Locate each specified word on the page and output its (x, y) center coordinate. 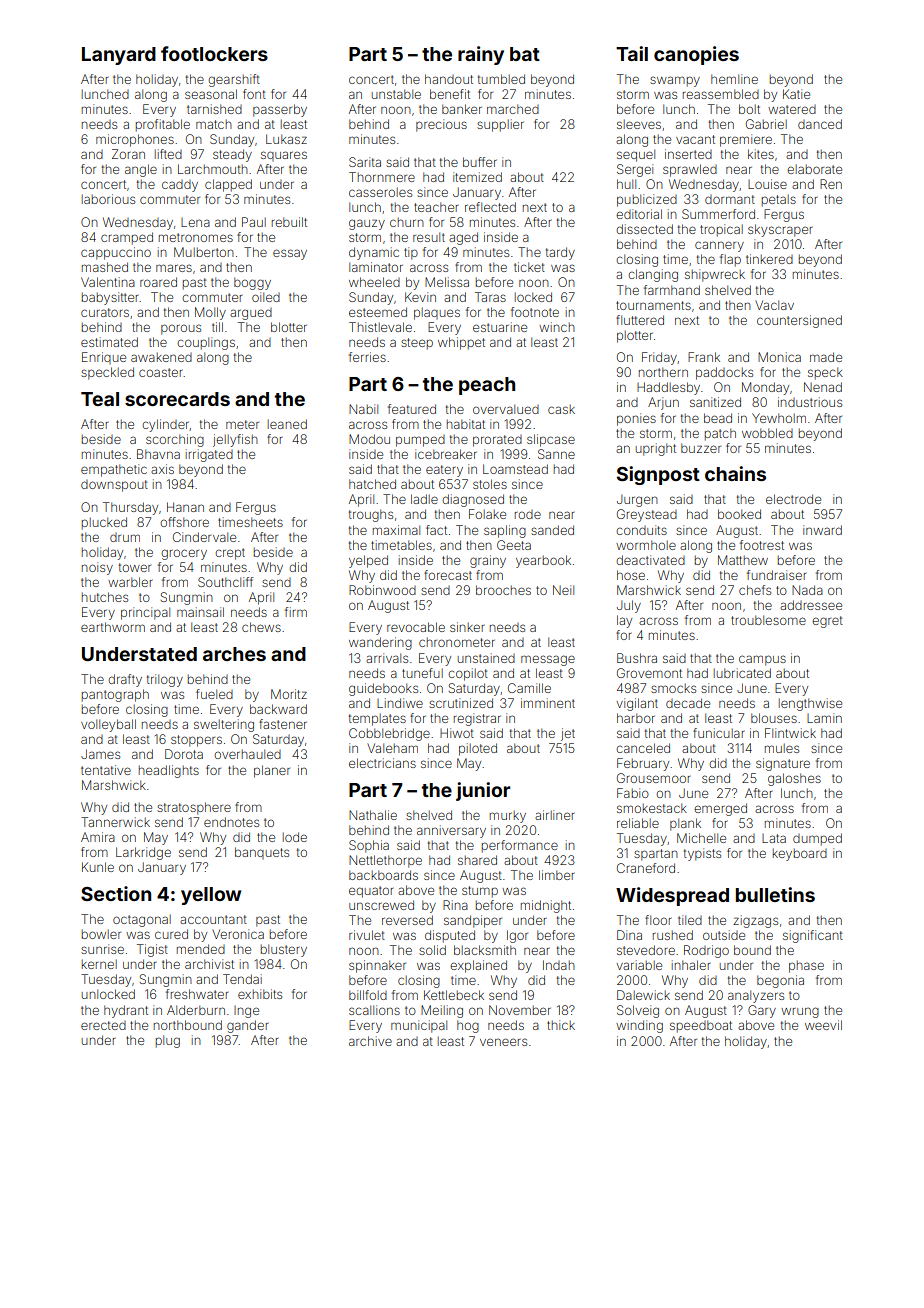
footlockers (214, 53)
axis (162, 469)
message (548, 660)
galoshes (794, 779)
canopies (696, 55)
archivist (209, 964)
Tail (632, 53)
